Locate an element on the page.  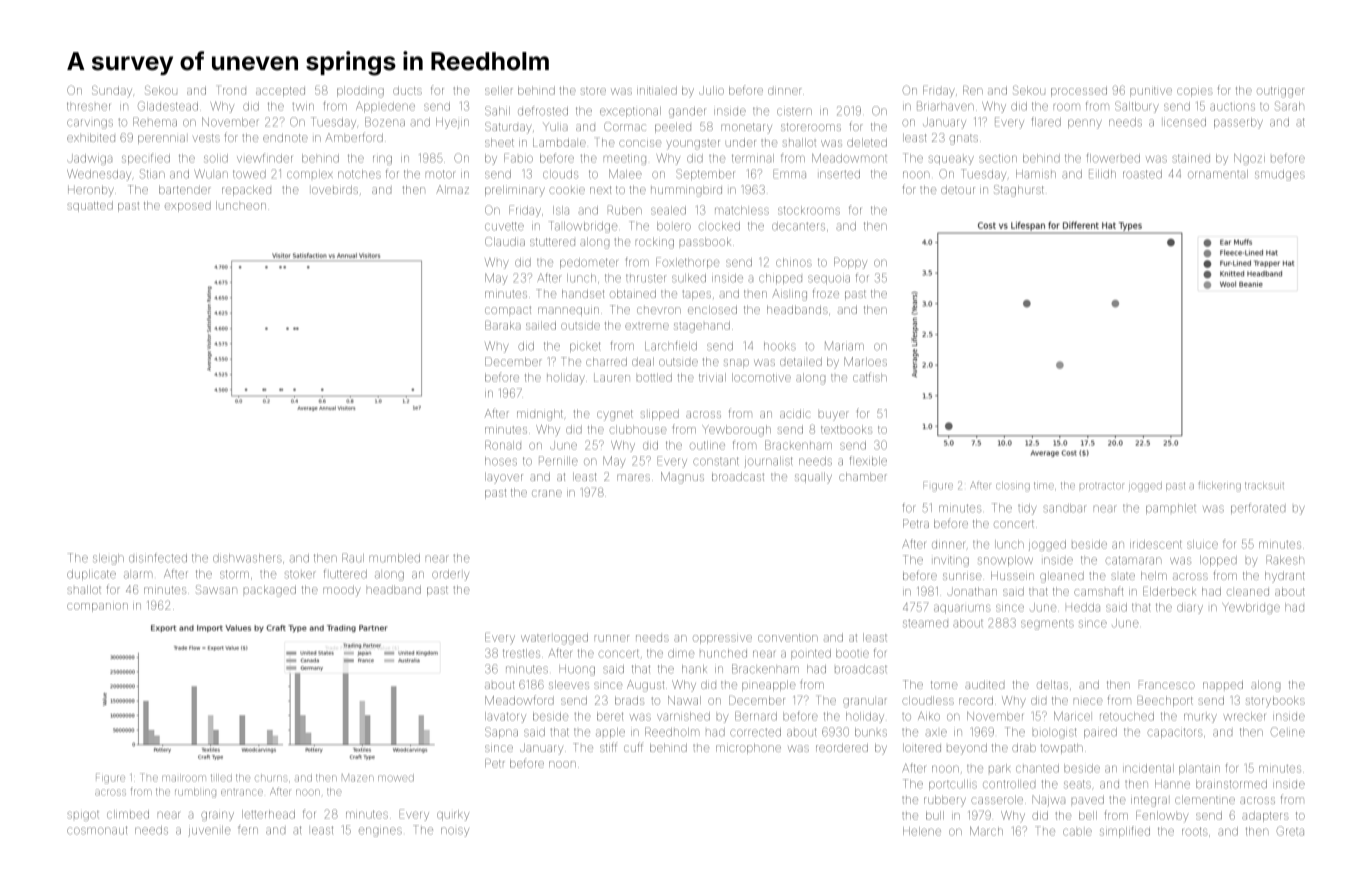
Raul is located at coordinates (353, 558).
